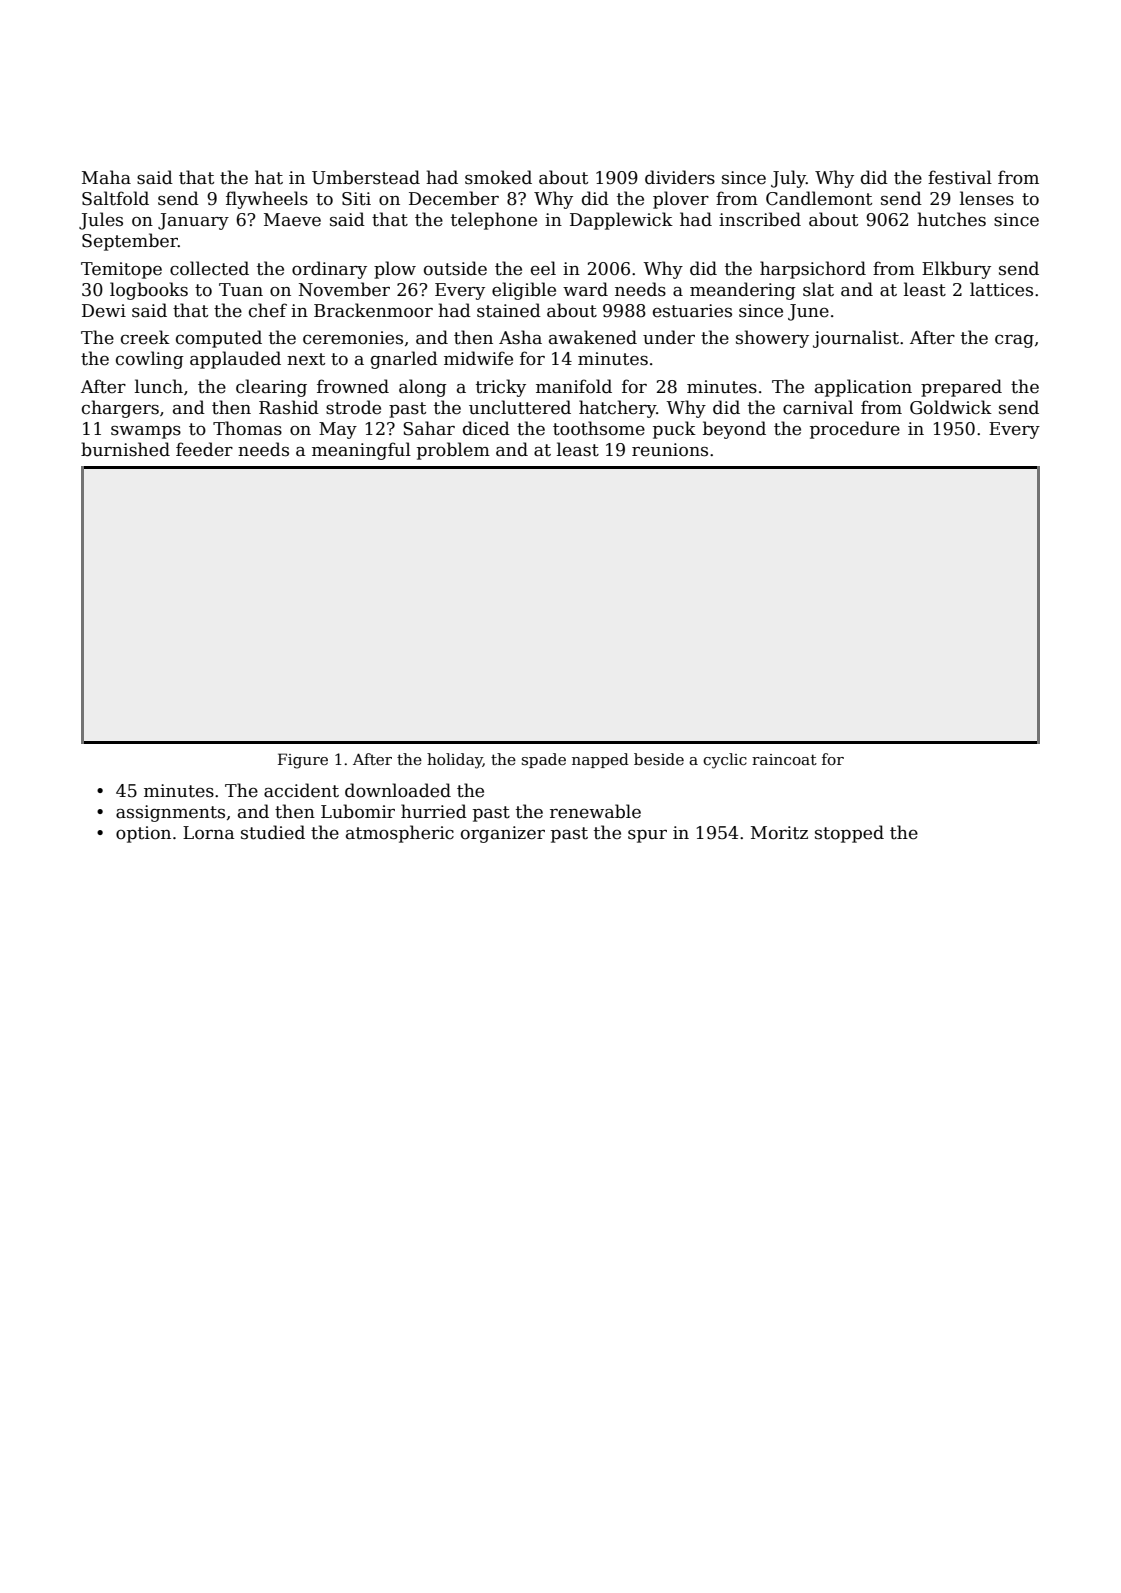 This screenshot has width=1121, height=1593. Describe the element at coordinates (115, 198) in the screenshot. I see `Saltfold` at that location.
